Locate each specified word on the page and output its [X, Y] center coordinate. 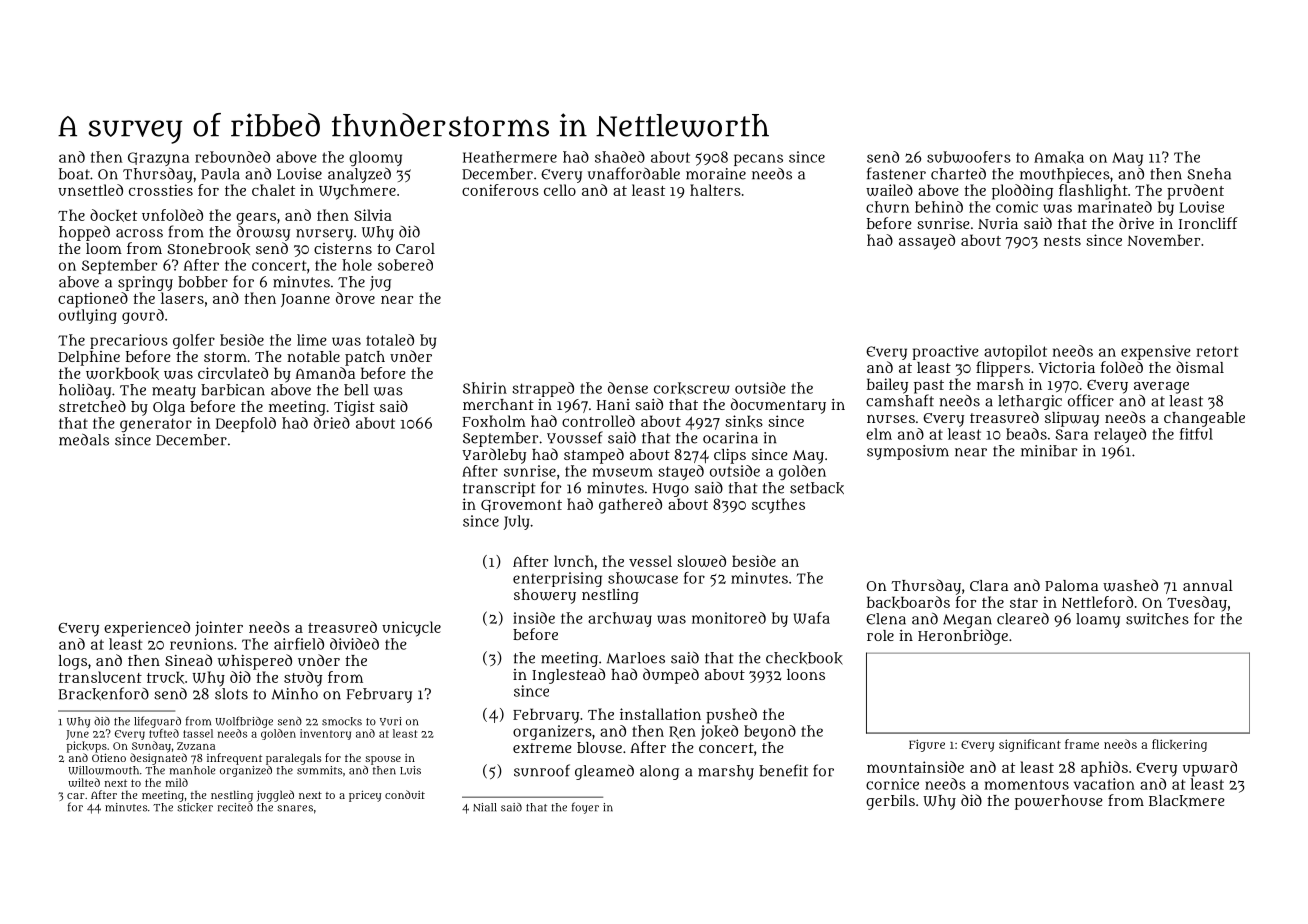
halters [715, 190]
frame [1082, 744]
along [659, 772]
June [77, 735]
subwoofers [969, 157]
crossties [161, 190]
